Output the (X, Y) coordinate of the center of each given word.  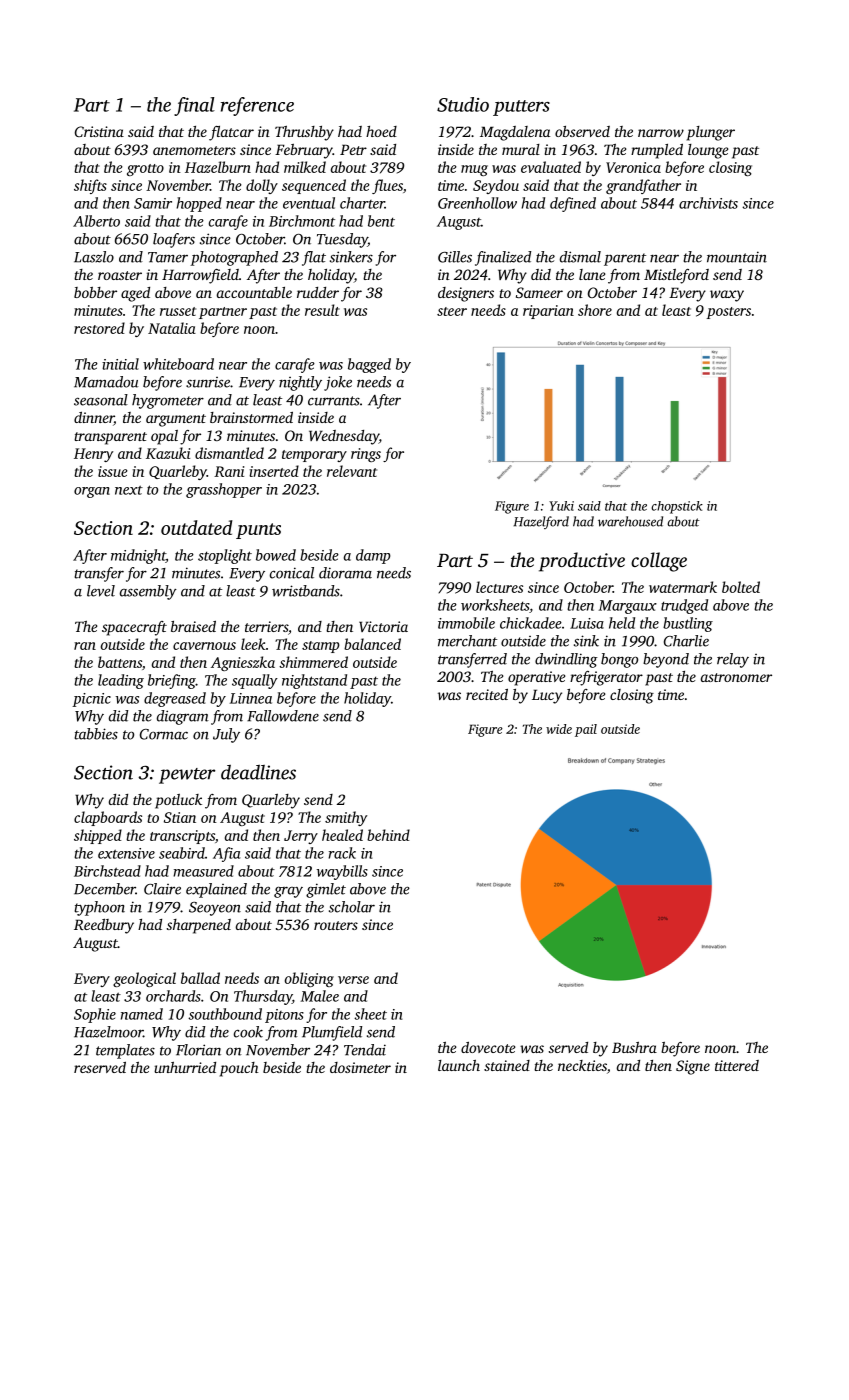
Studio (463, 104)
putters (521, 108)
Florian (198, 1050)
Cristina (99, 131)
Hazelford (541, 522)
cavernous (204, 646)
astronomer (736, 677)
